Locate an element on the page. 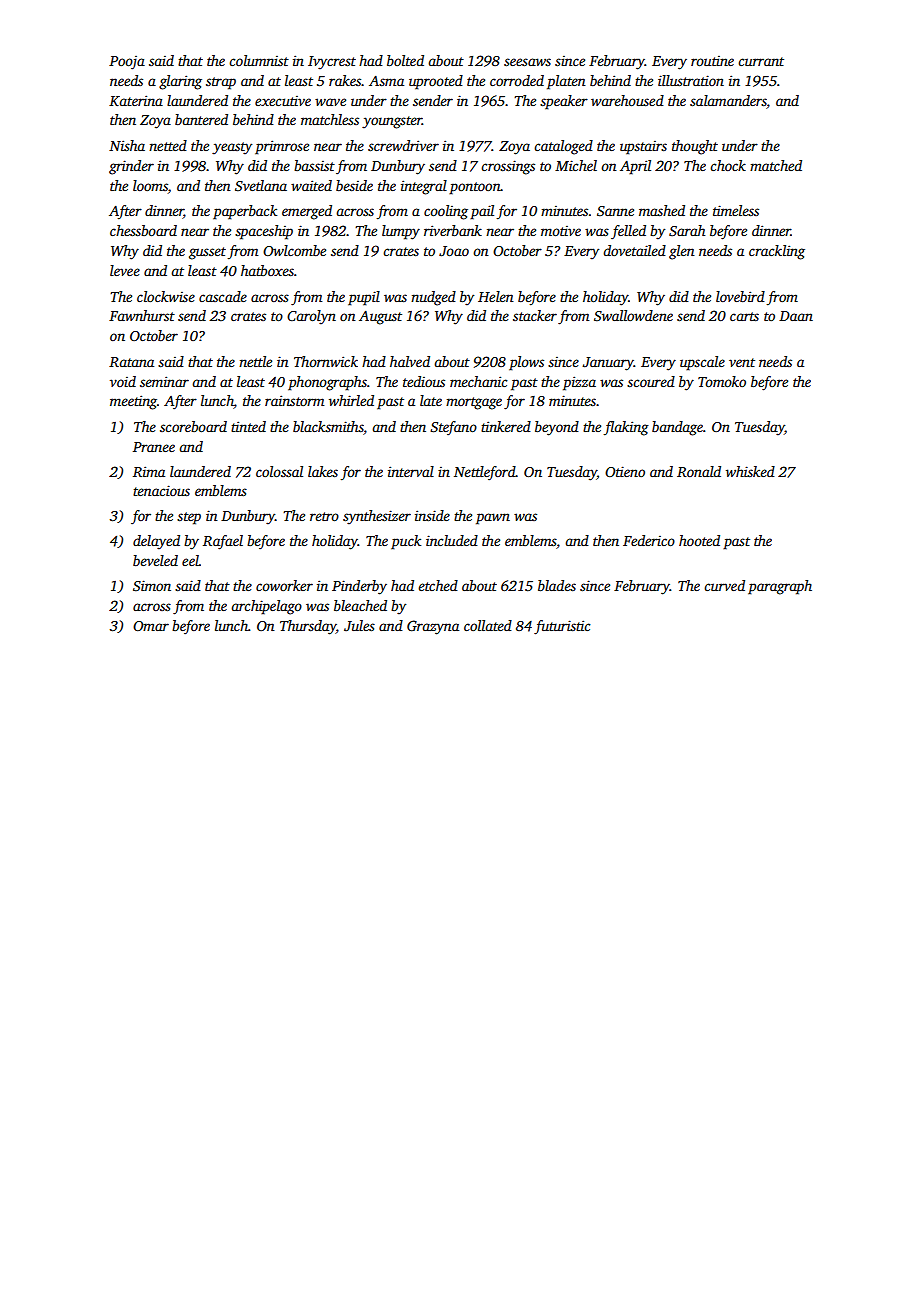  seesaws is located at coordinates (527, 62).
